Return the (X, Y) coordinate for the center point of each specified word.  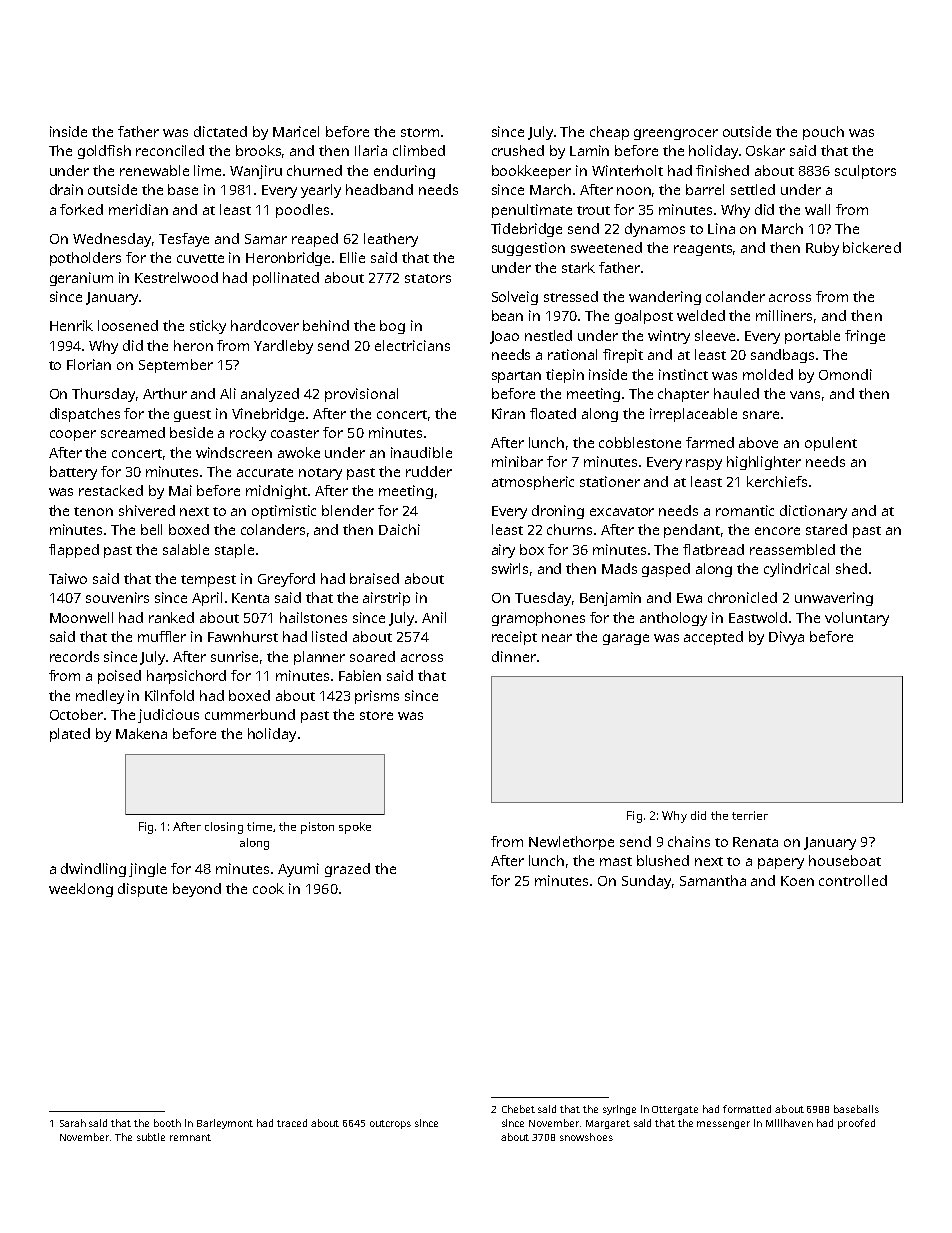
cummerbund (250, 714)
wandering (665, 298)
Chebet (518, 1109)
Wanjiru (256, 172)
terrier (750, 815)
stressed (571, 296)
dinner (514, 656)
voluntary (857, 619)
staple (234, 551)
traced (292, 1123)
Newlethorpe (571, 843)
